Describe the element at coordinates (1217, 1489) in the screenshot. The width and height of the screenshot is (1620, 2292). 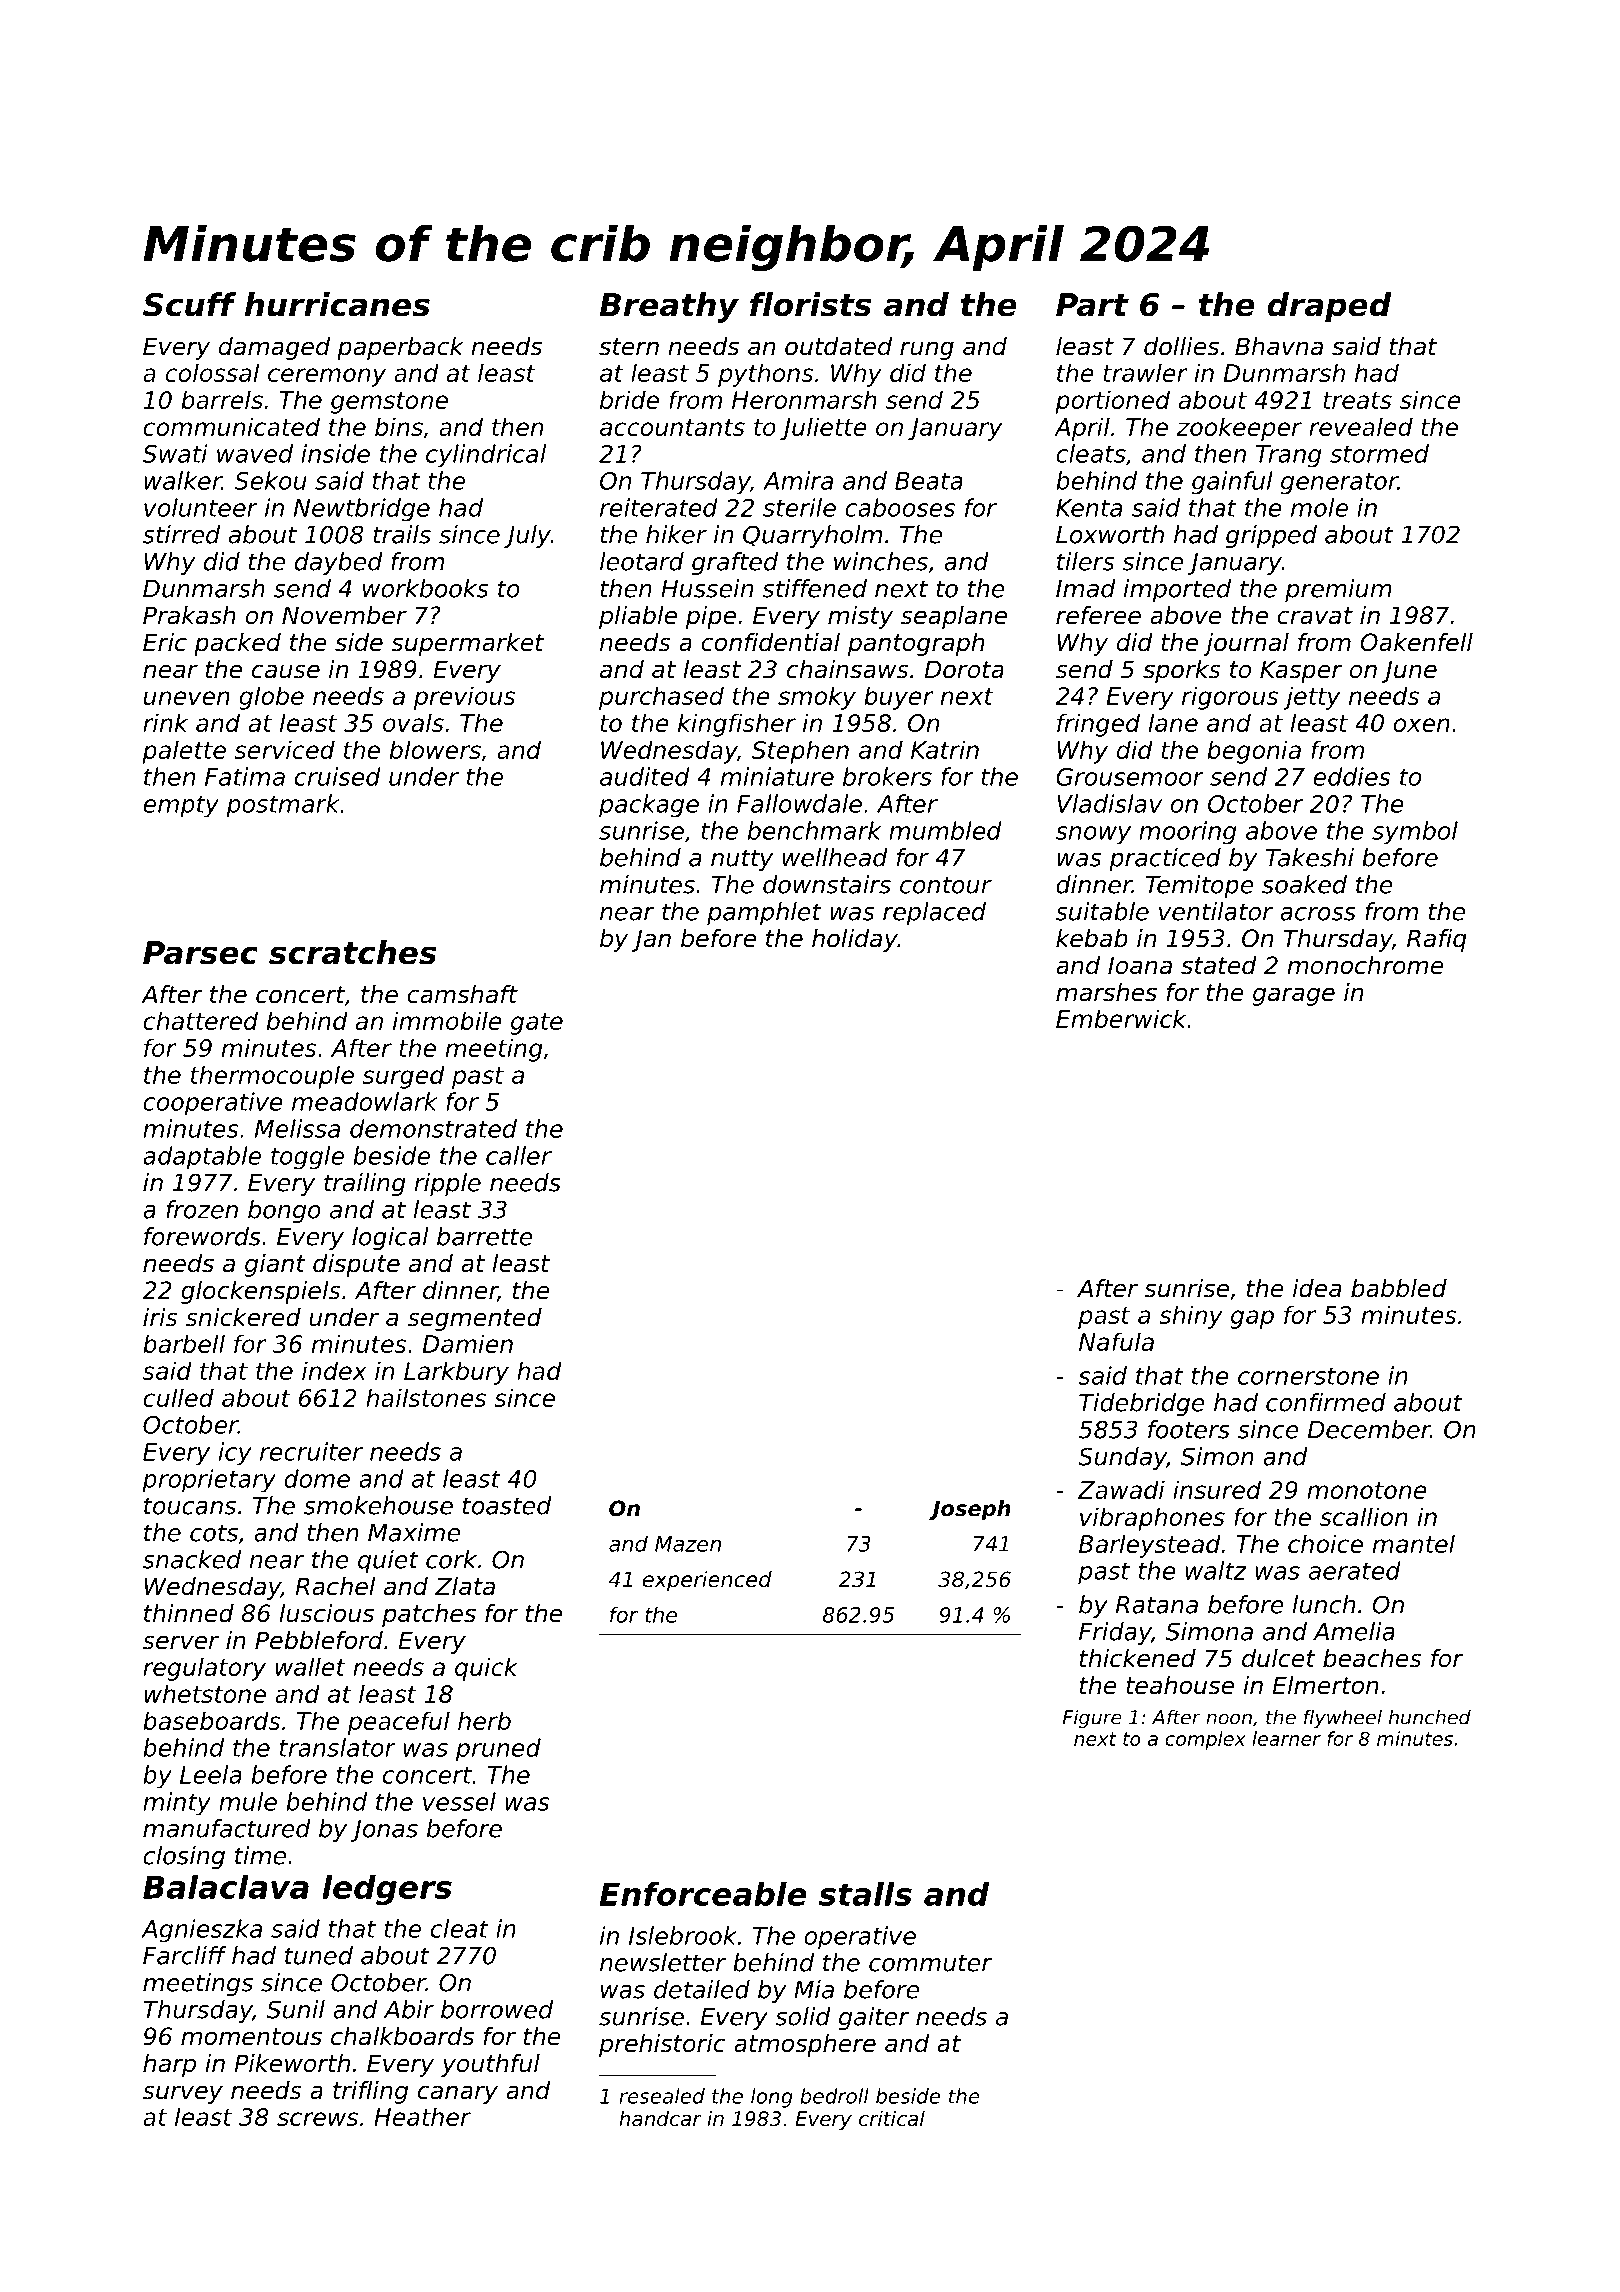
I see `insured` at that location.
